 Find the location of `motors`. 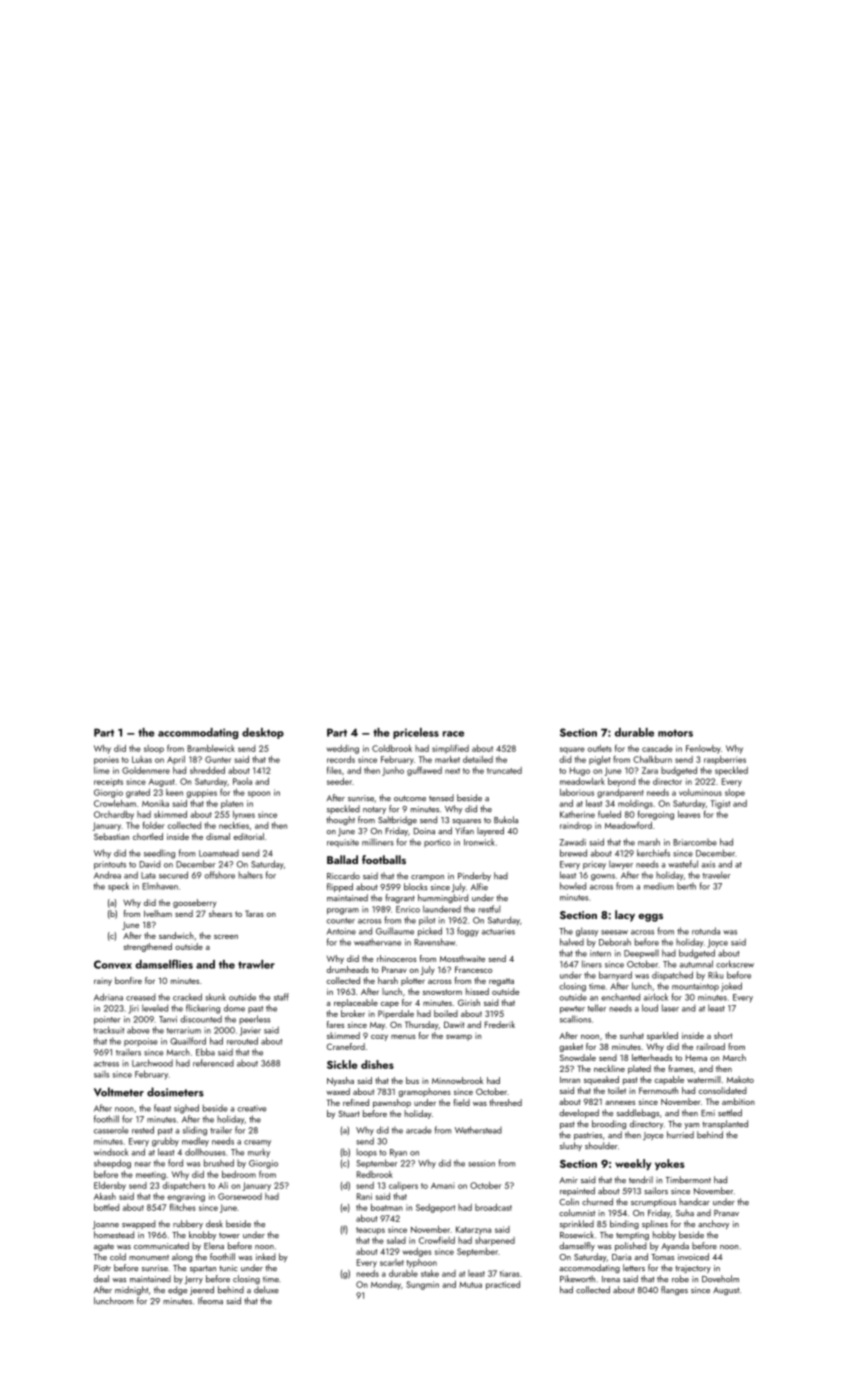

motors is located at coordinates (675, 733).
